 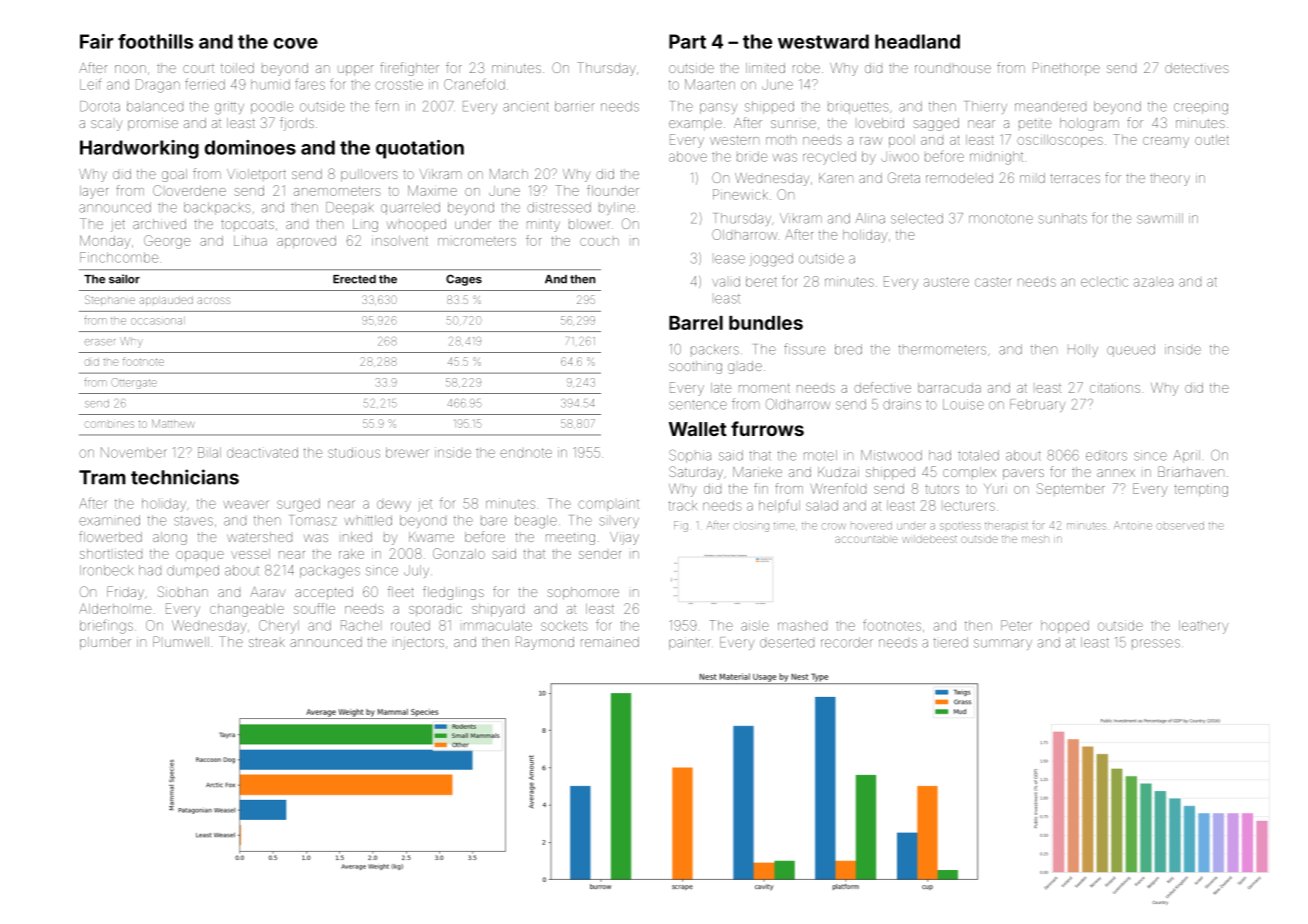 I want to click on pansy, so click(x=718, y=108).
